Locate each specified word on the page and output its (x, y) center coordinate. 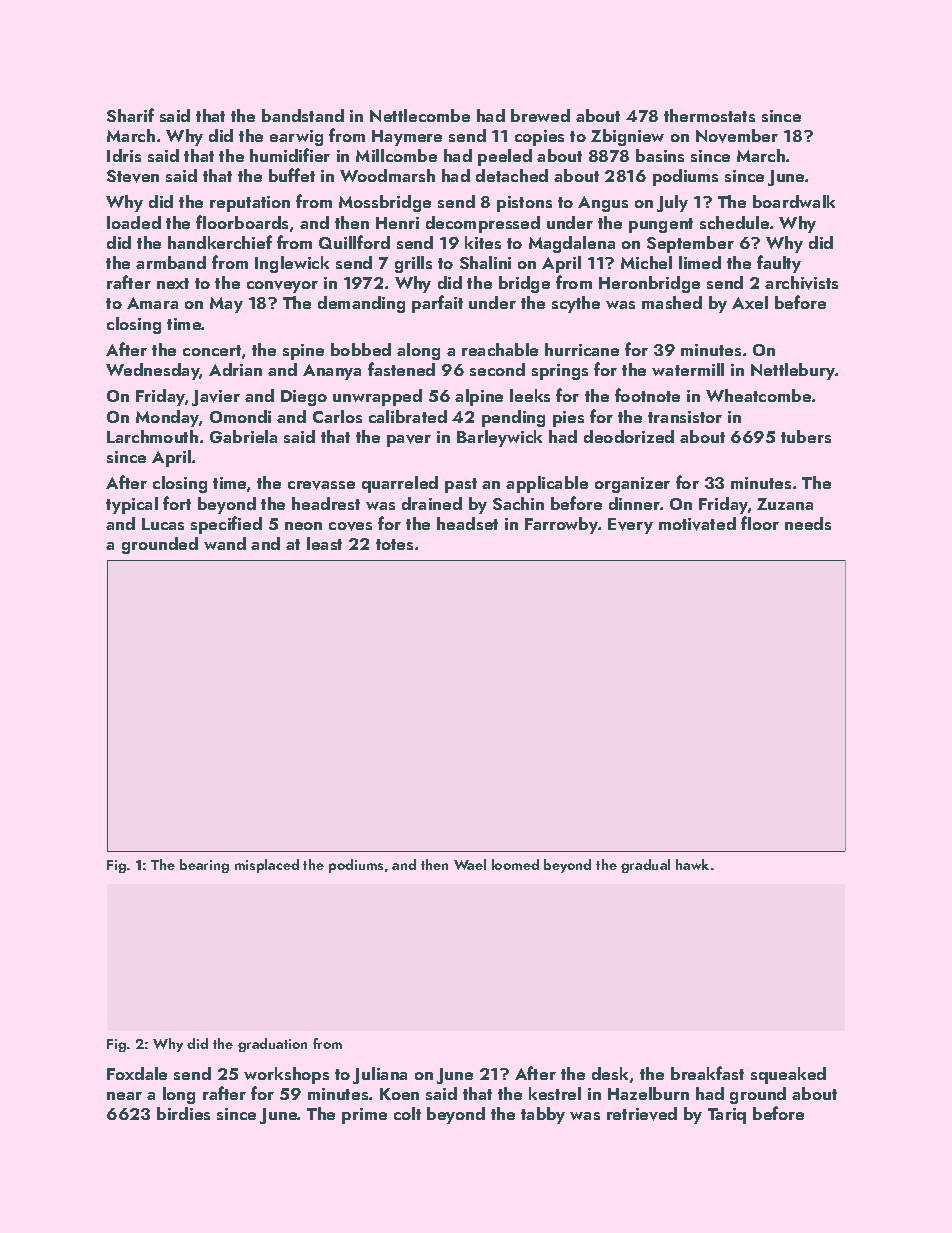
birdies (183, 1113)
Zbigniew (627, 137)
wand (225, 543)
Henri (397, 223)
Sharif (130, 115)
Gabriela (243, 436)
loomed (515, 864)
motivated (697, 524)
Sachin (518, 503)
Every (630, 526)
